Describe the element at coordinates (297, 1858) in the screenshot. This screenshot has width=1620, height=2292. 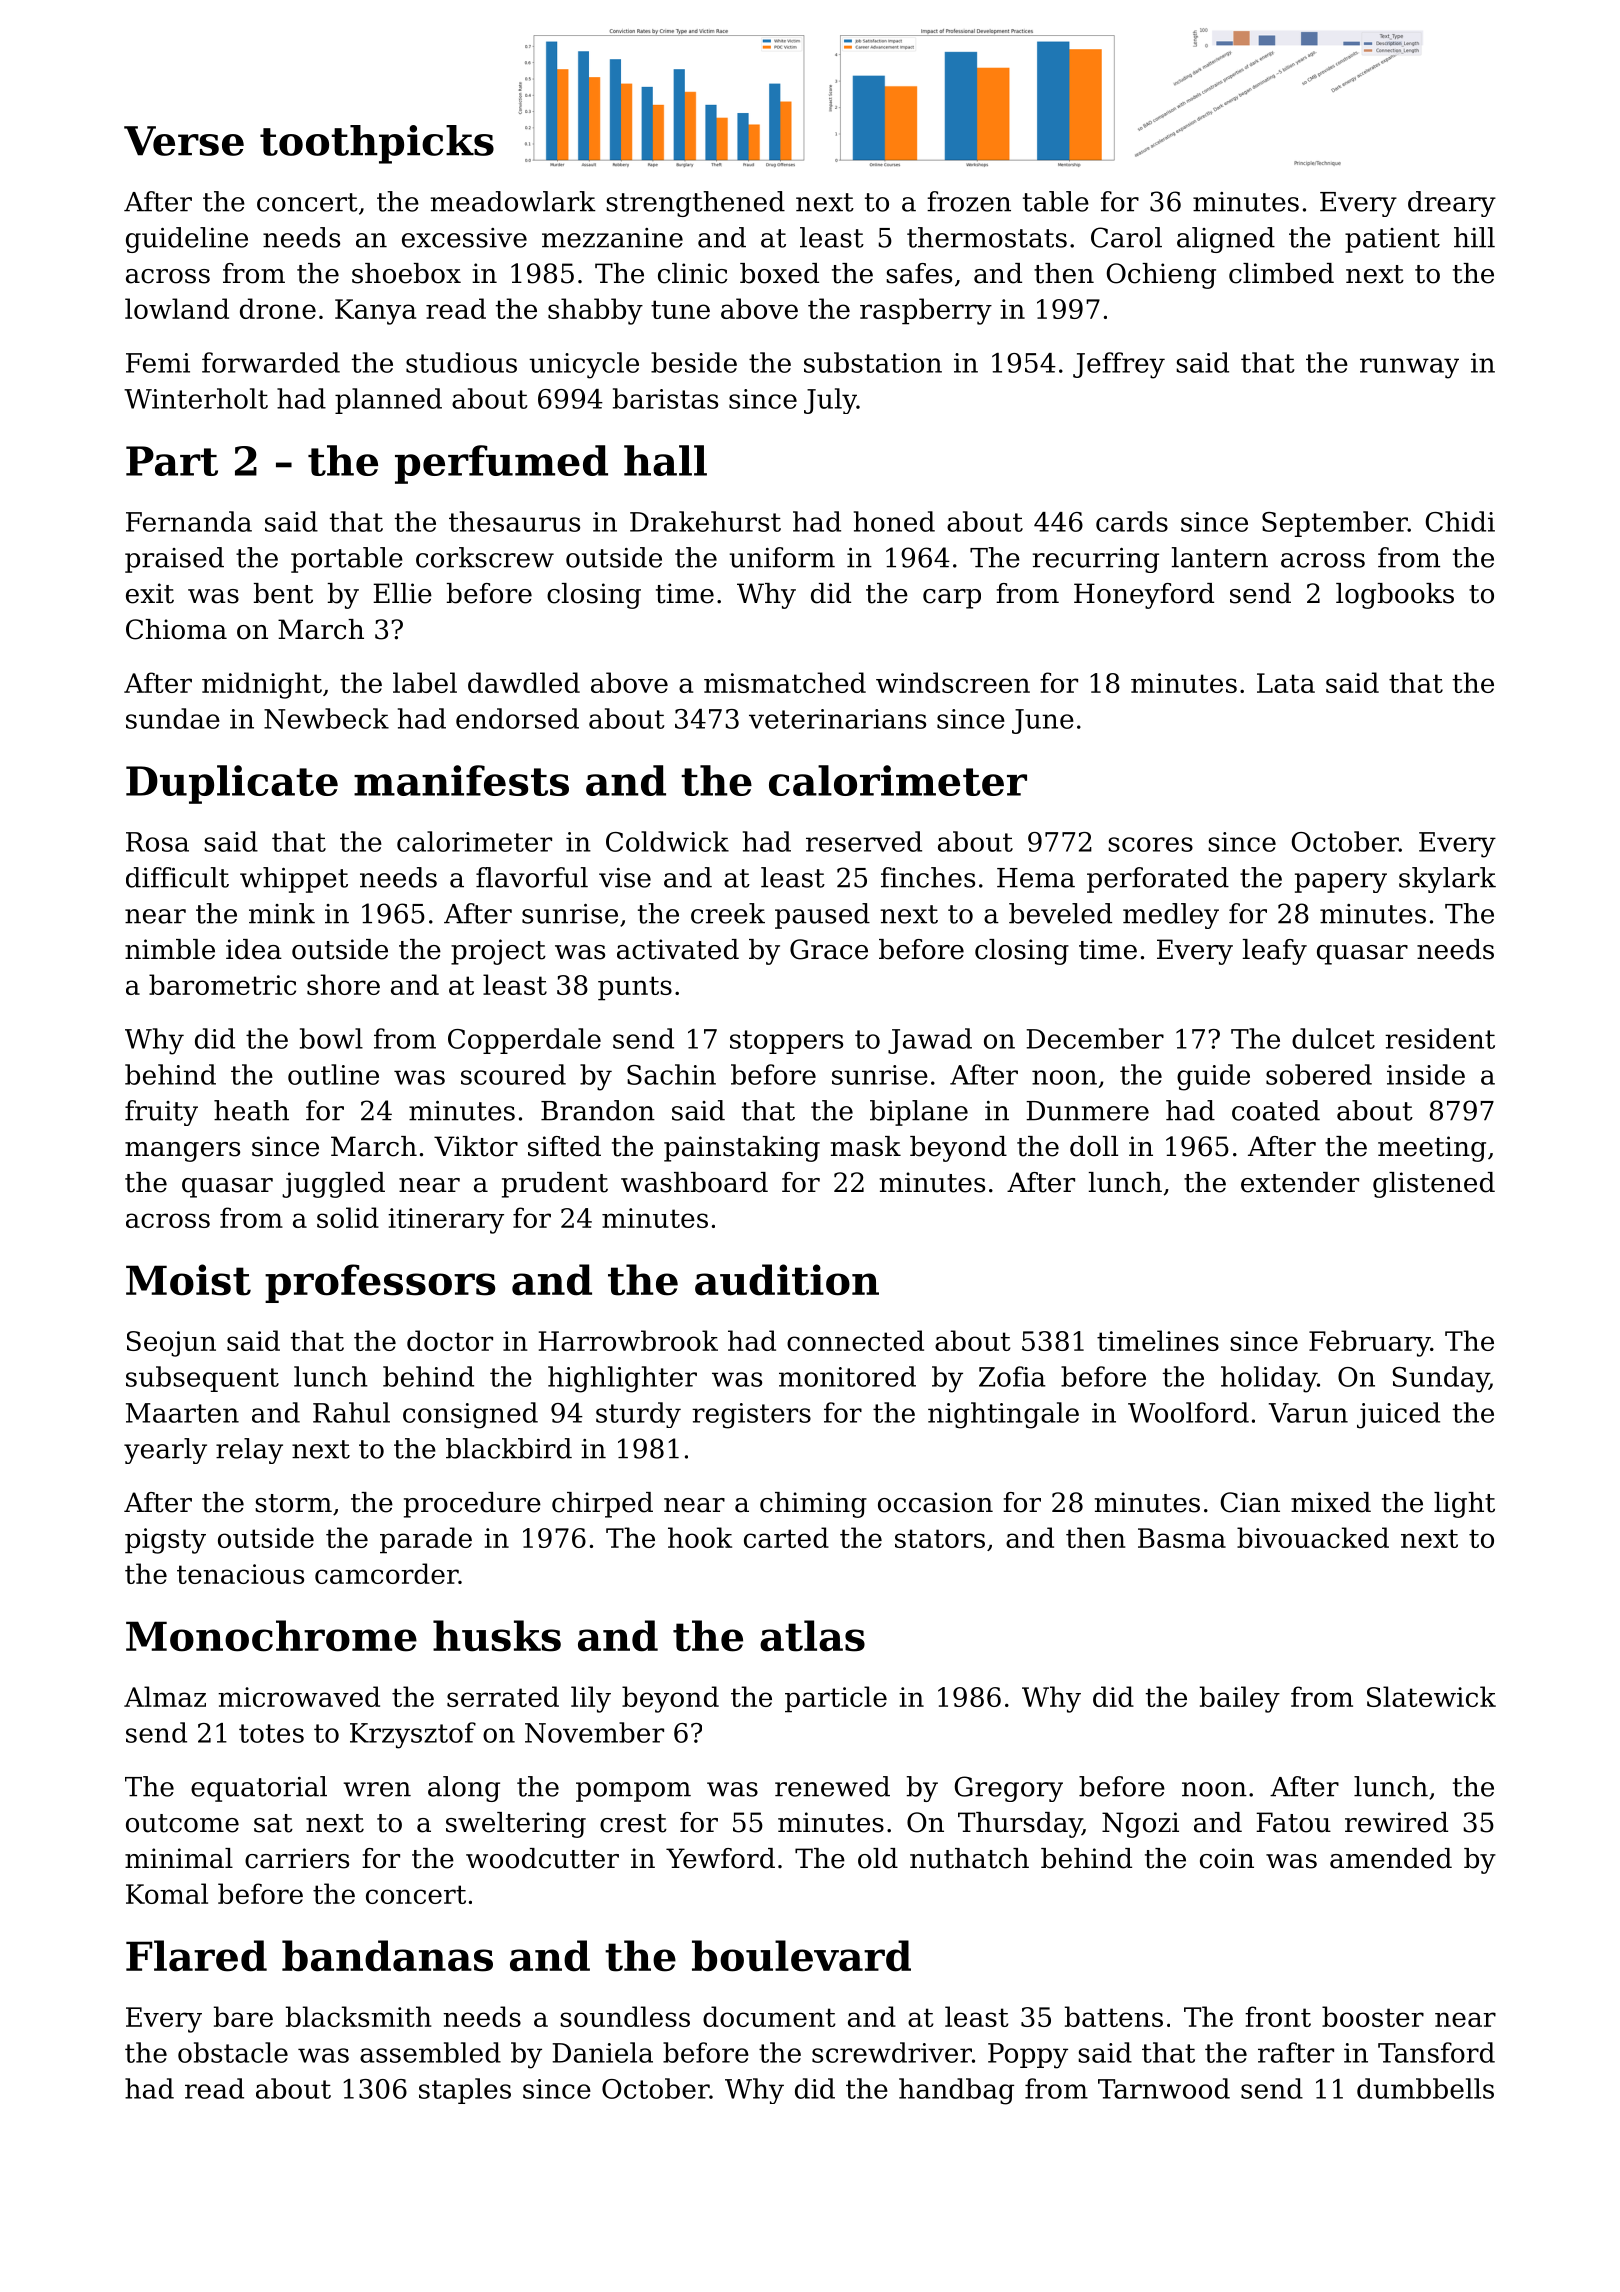
I see `carriers` at that location.
